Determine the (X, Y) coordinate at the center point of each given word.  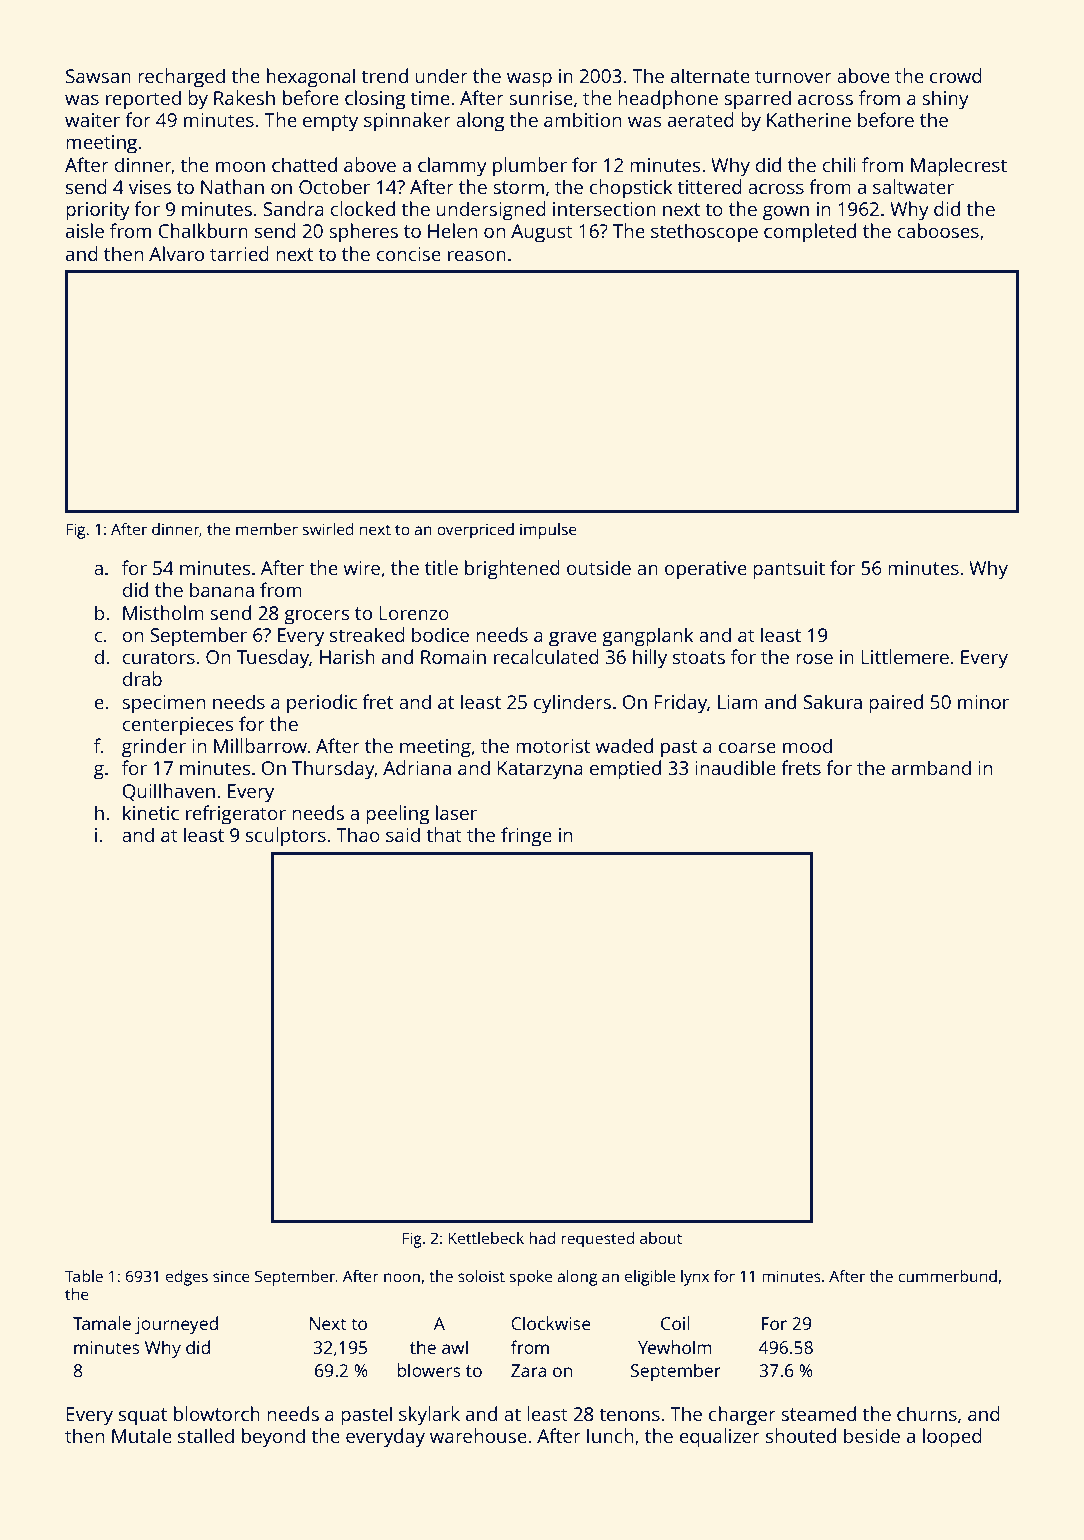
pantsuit (789, 570)
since (231, 1276)
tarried (239, 253)
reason (477, 255)
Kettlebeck (486, 1238)
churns (927, 1413)
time (430, 98)
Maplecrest (959, 167)
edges (187, 1278)
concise (408, 254)
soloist (481, 1276)
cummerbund (947, 1276)
